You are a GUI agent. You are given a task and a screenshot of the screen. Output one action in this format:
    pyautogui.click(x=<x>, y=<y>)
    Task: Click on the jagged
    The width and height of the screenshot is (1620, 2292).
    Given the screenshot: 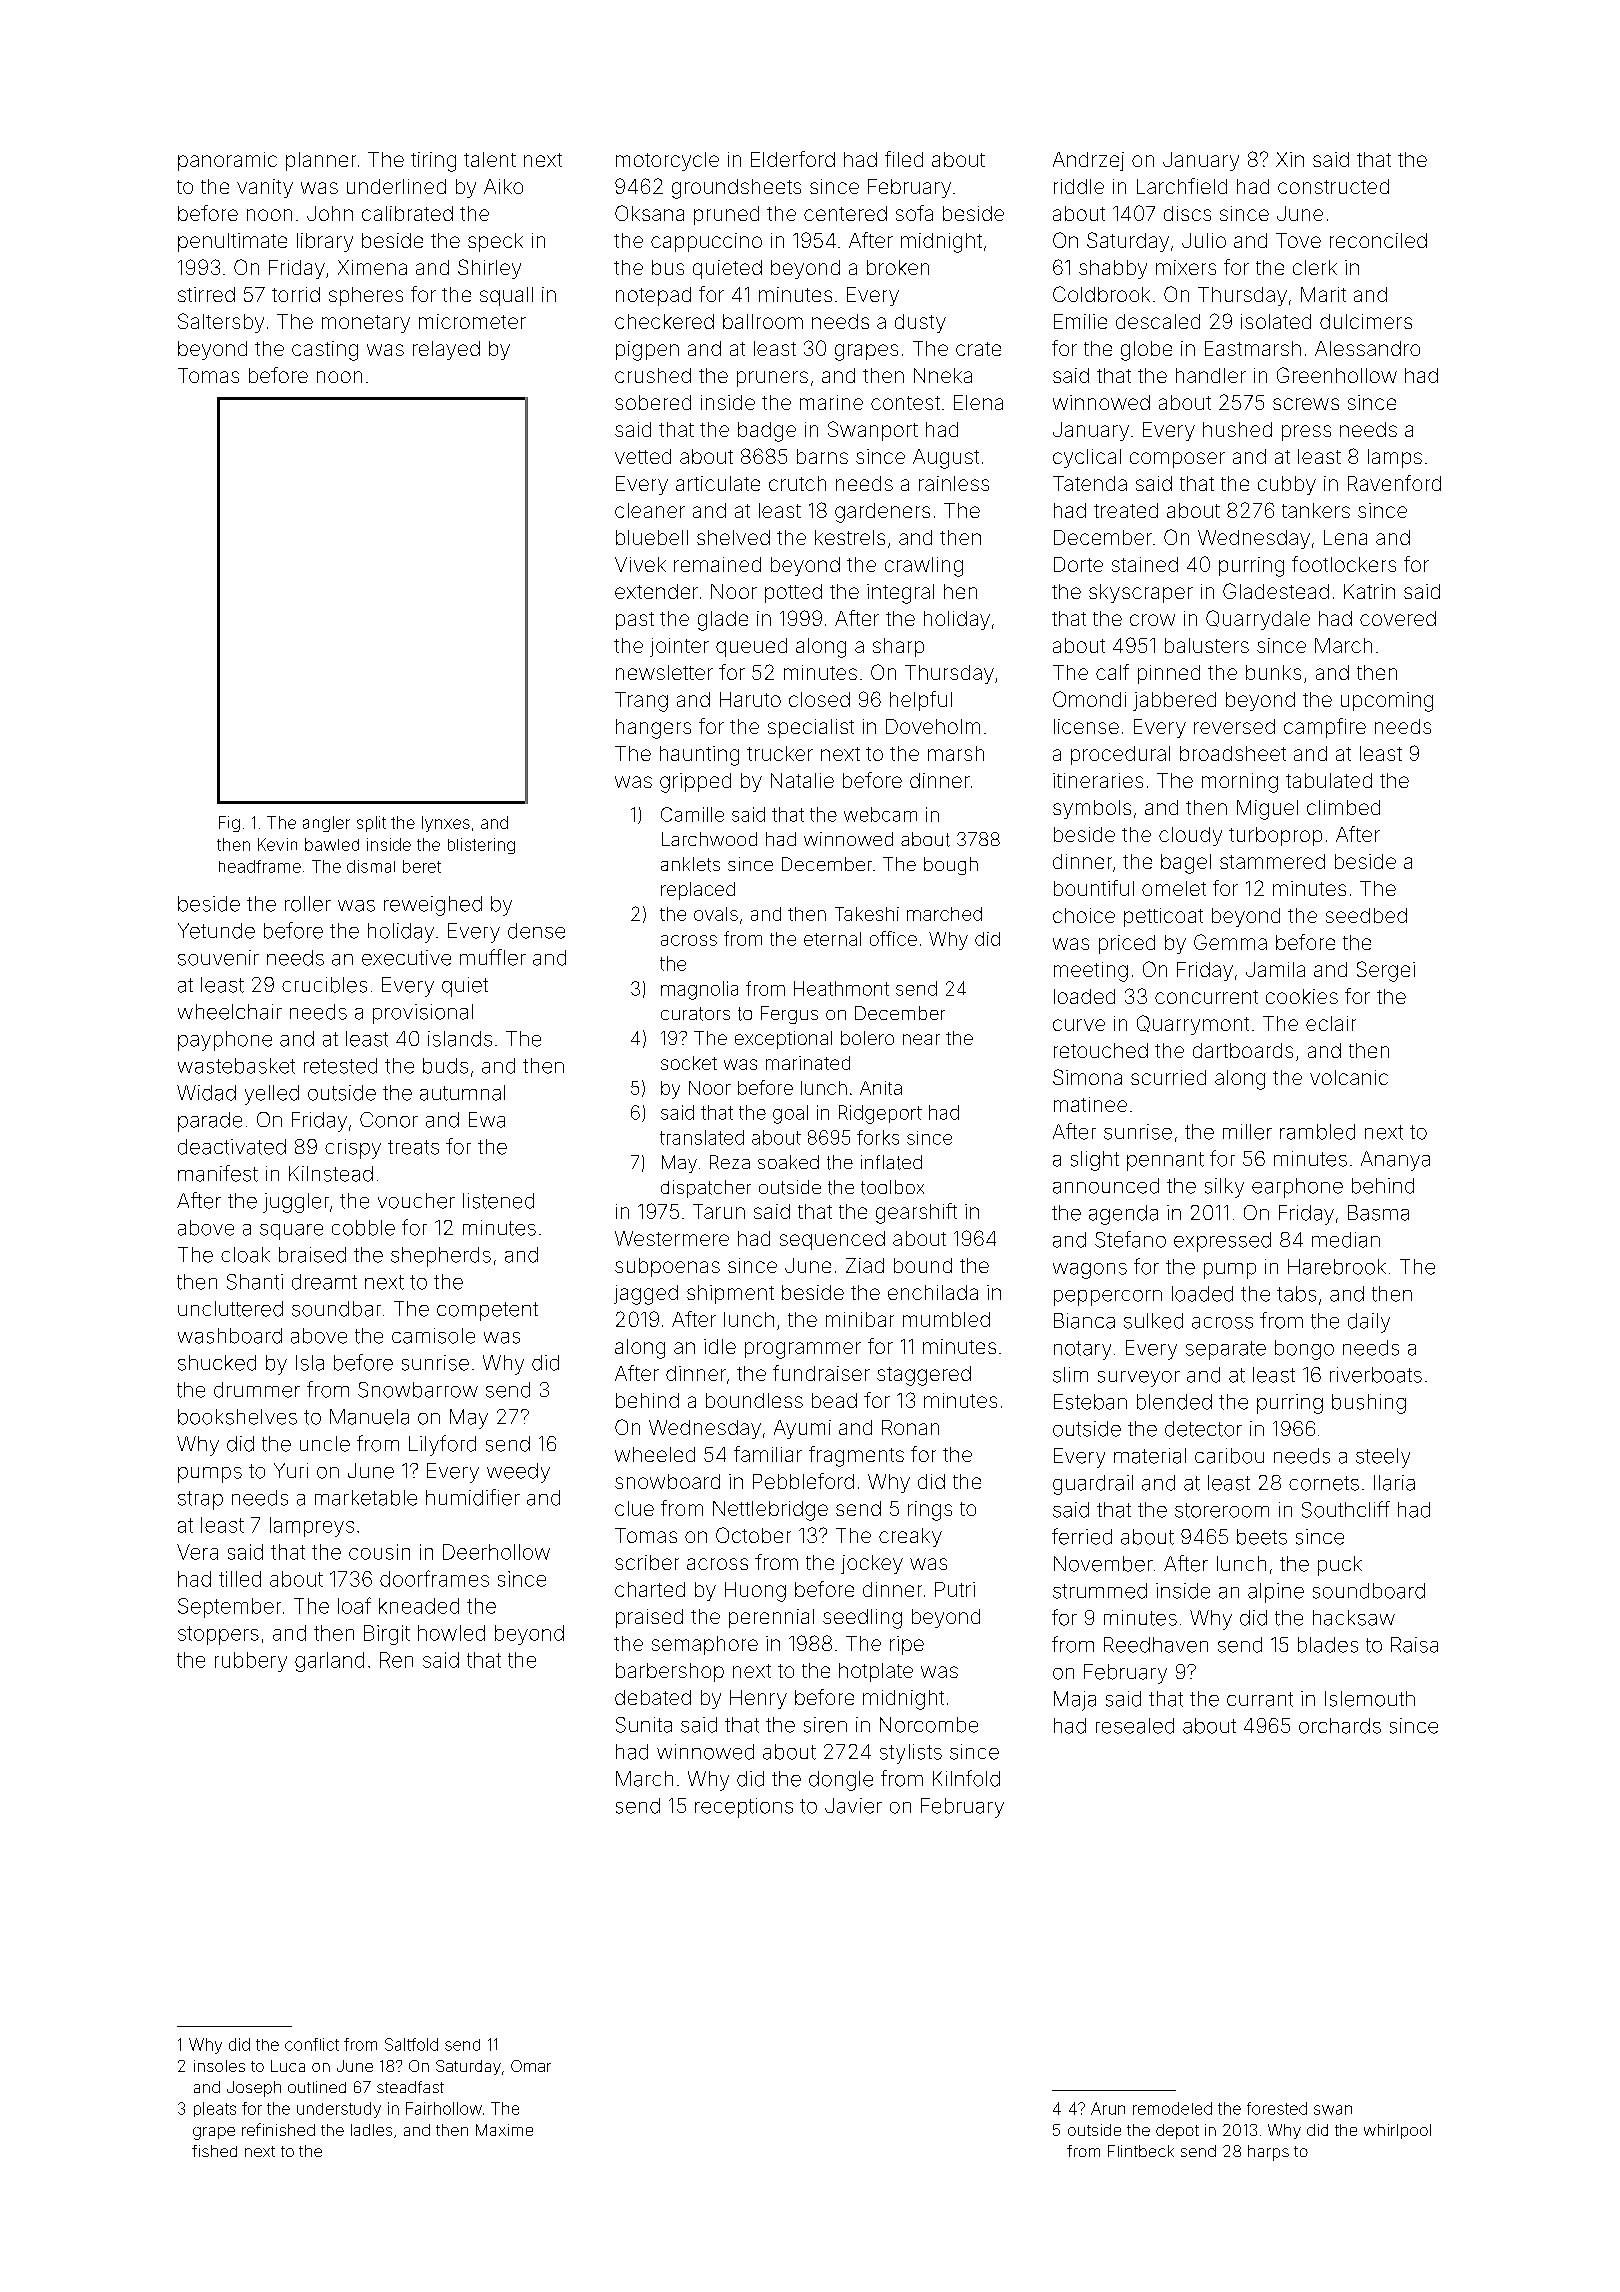 What is the action you would take?
    pyautogui.click(x=646, y=1295)
